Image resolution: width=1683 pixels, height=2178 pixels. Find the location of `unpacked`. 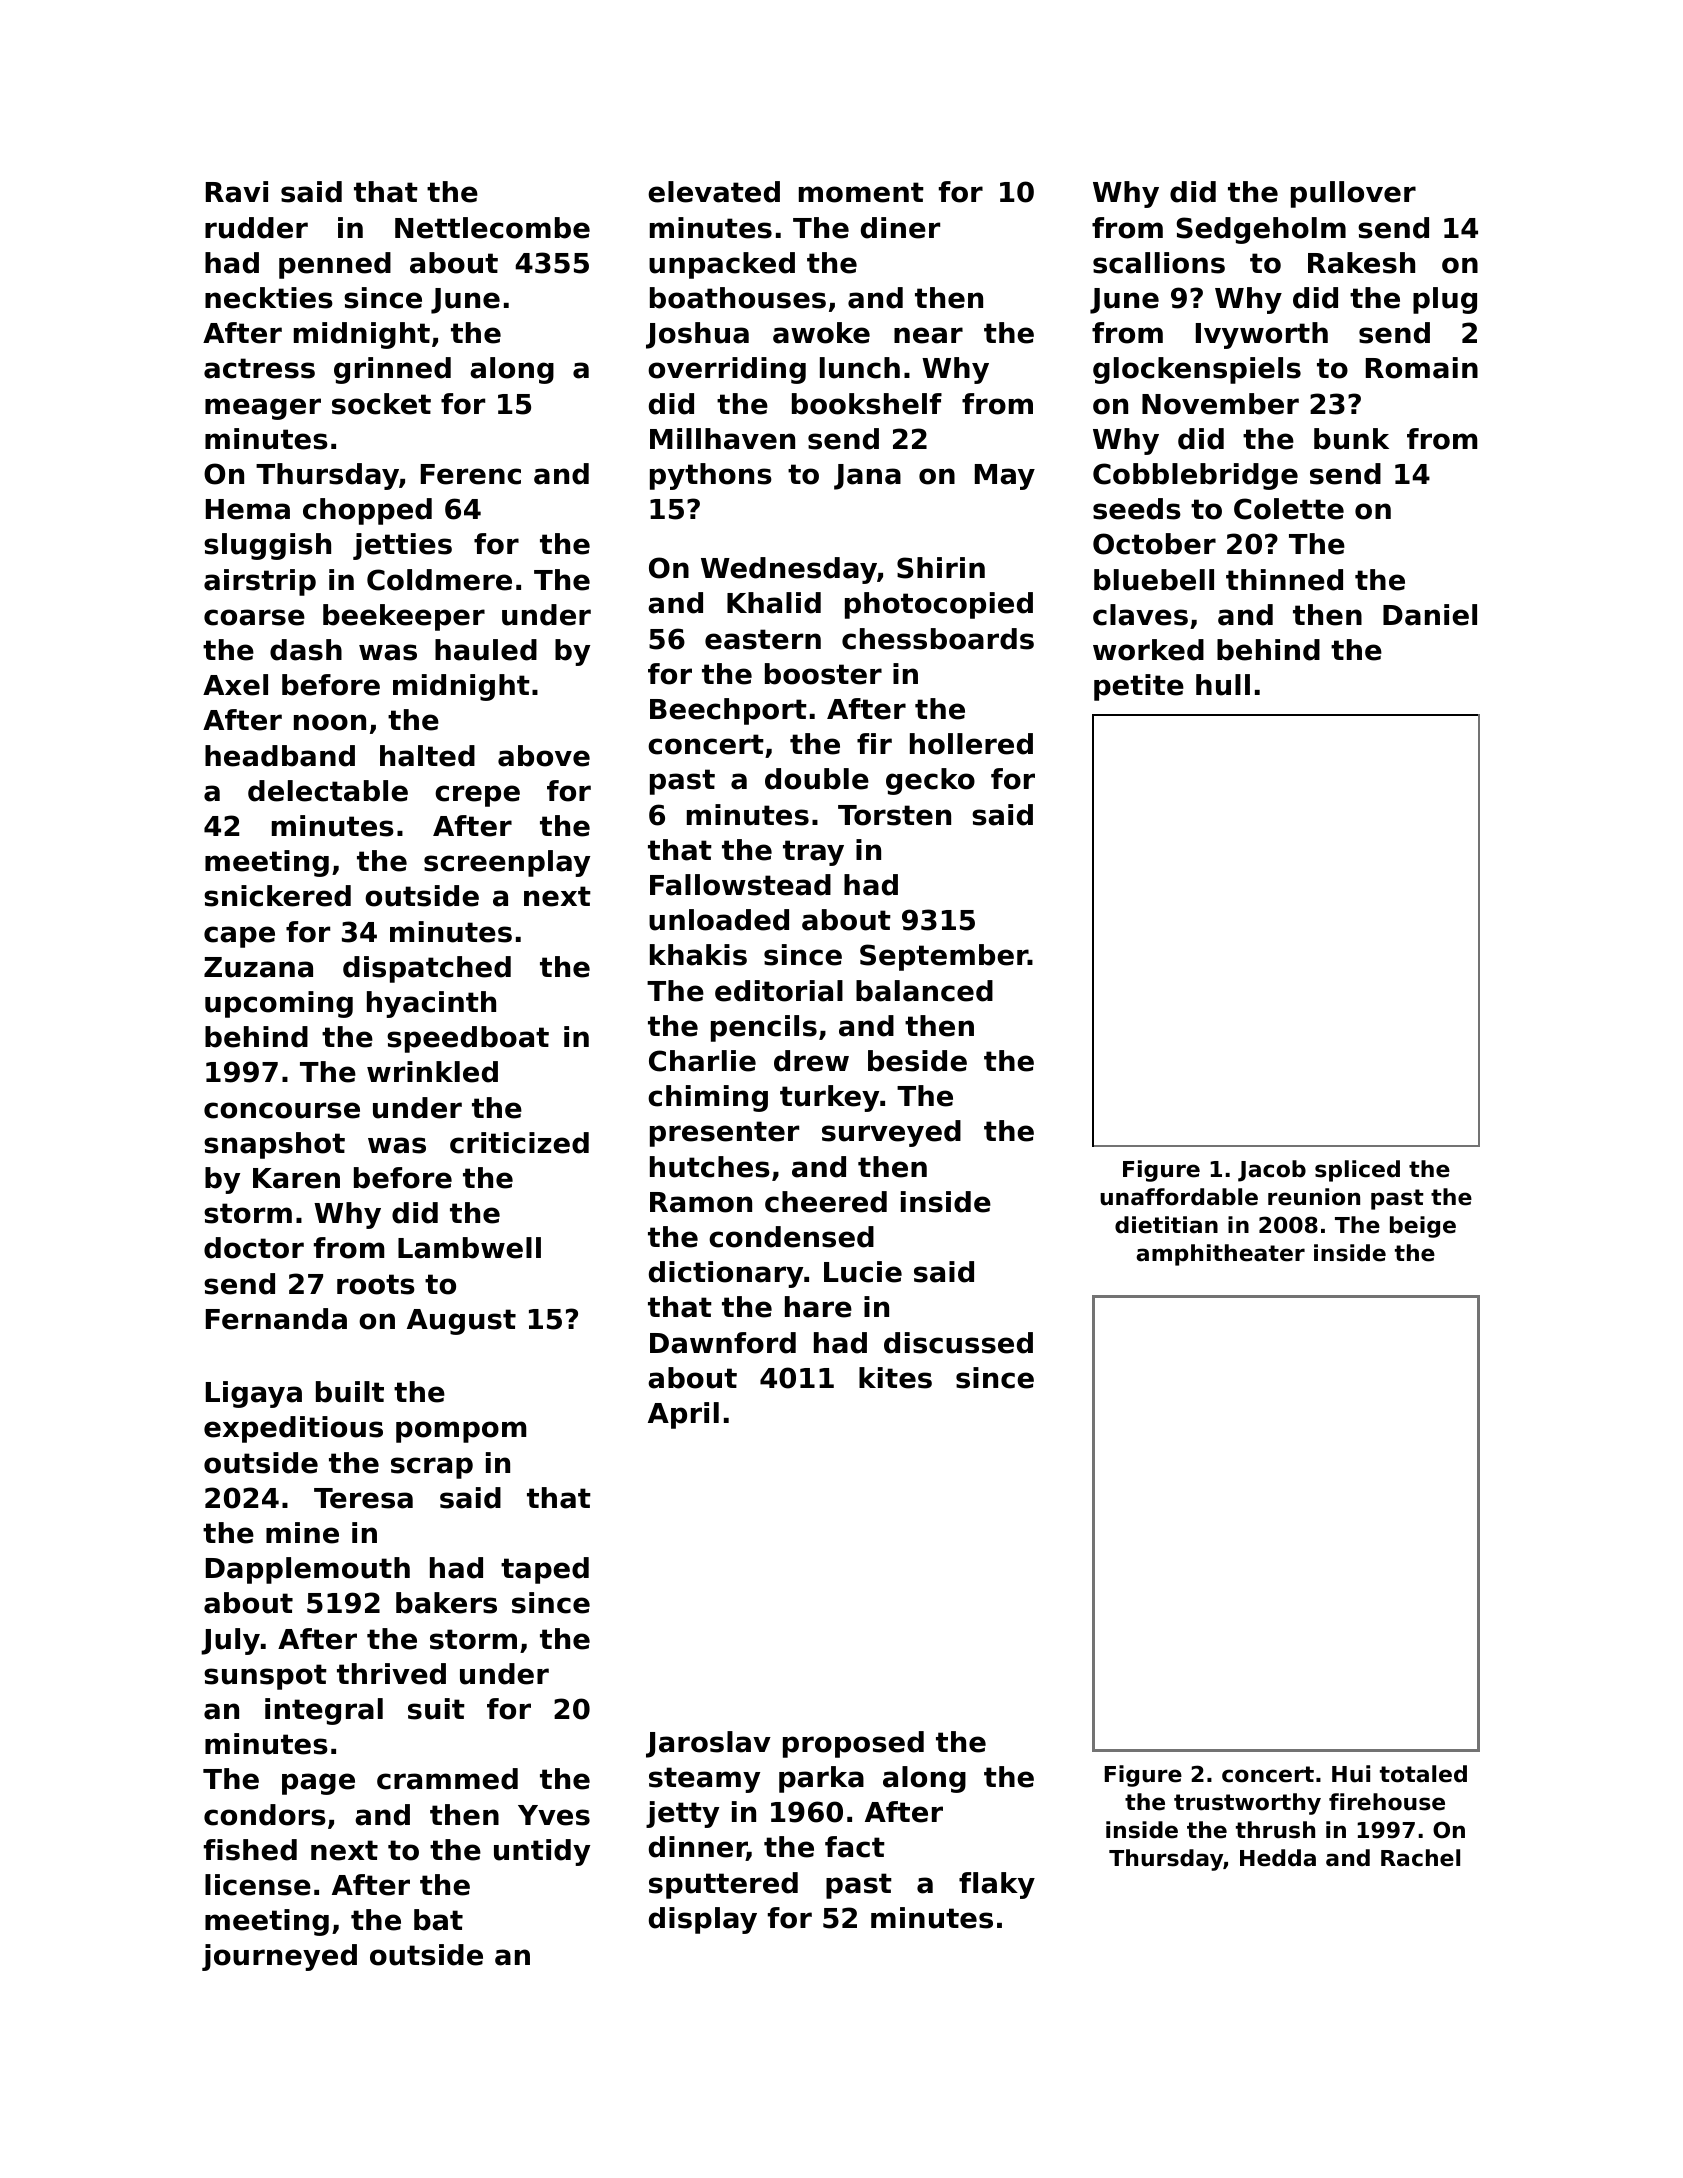

unpacked is located at coordinates (722, 265).
